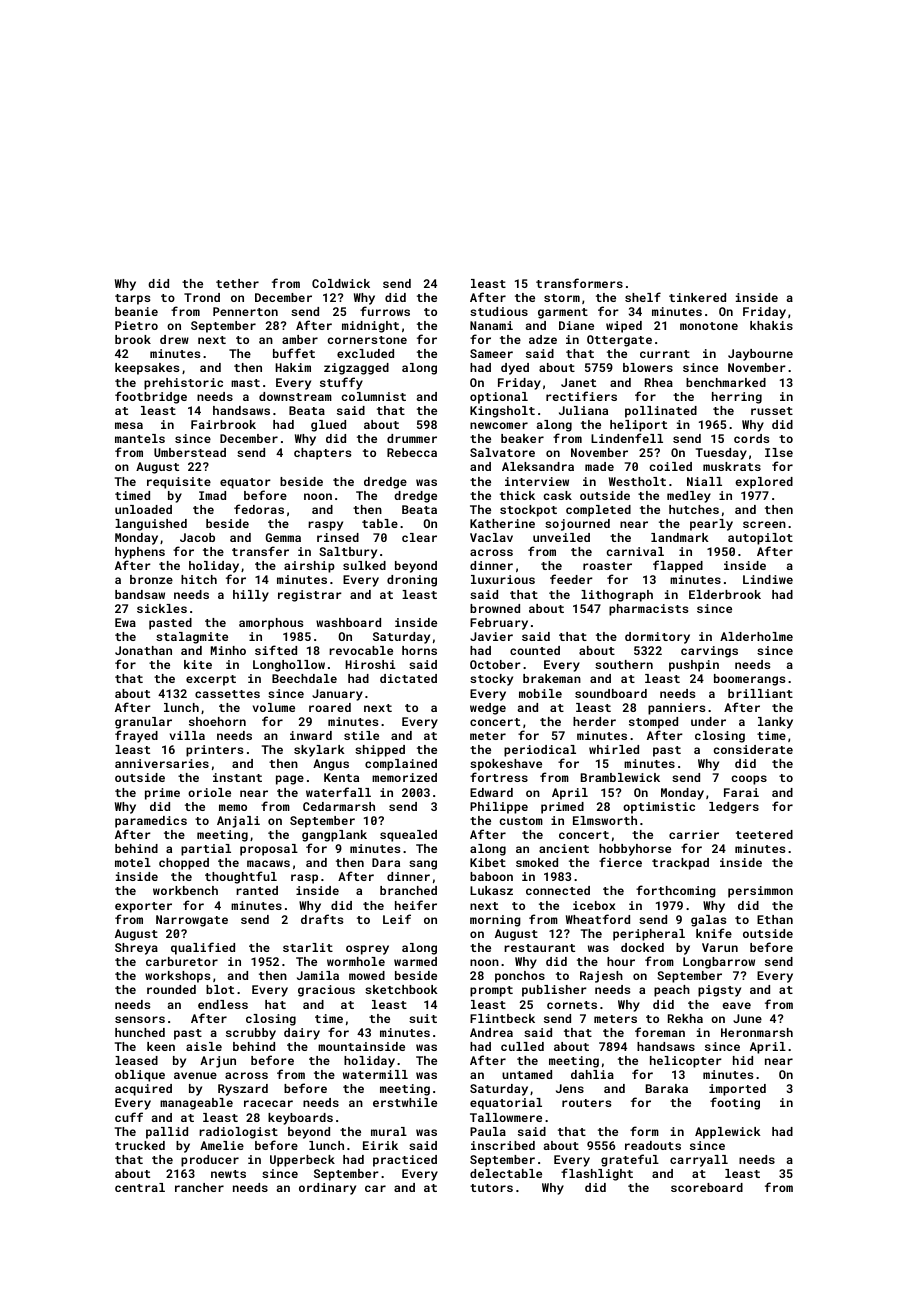 The width and height of the screenshot is (908, 1316). What do you see at coordinates (237, 283) in the screenshot?
I see `tether` at bounding box center [237, 283].
